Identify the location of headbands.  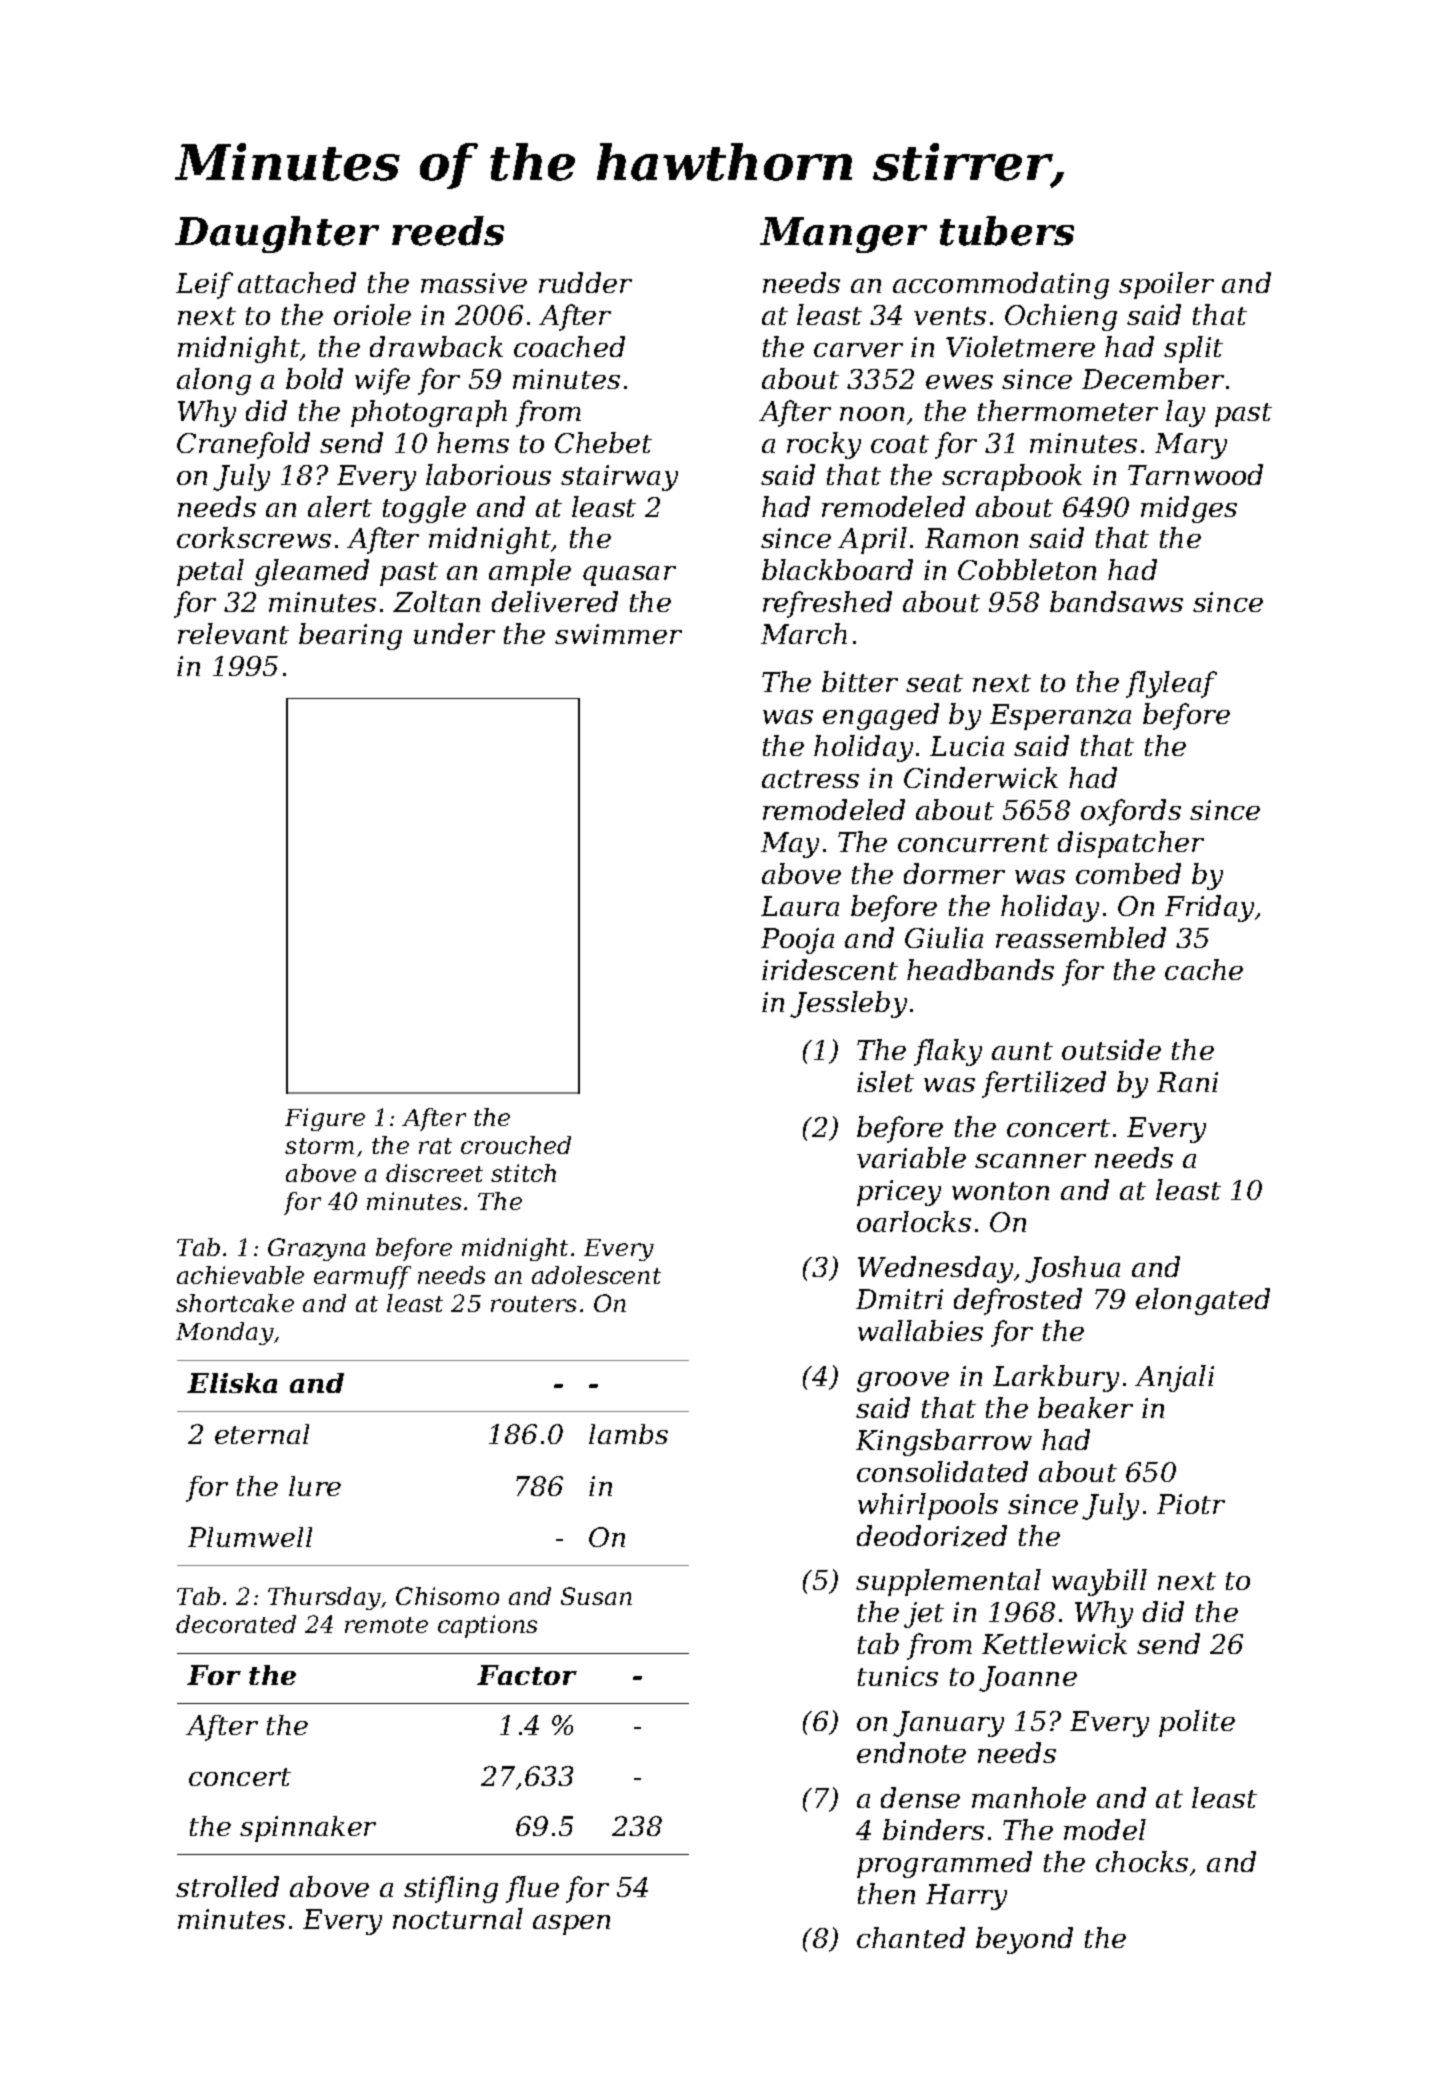
(980, 969).
